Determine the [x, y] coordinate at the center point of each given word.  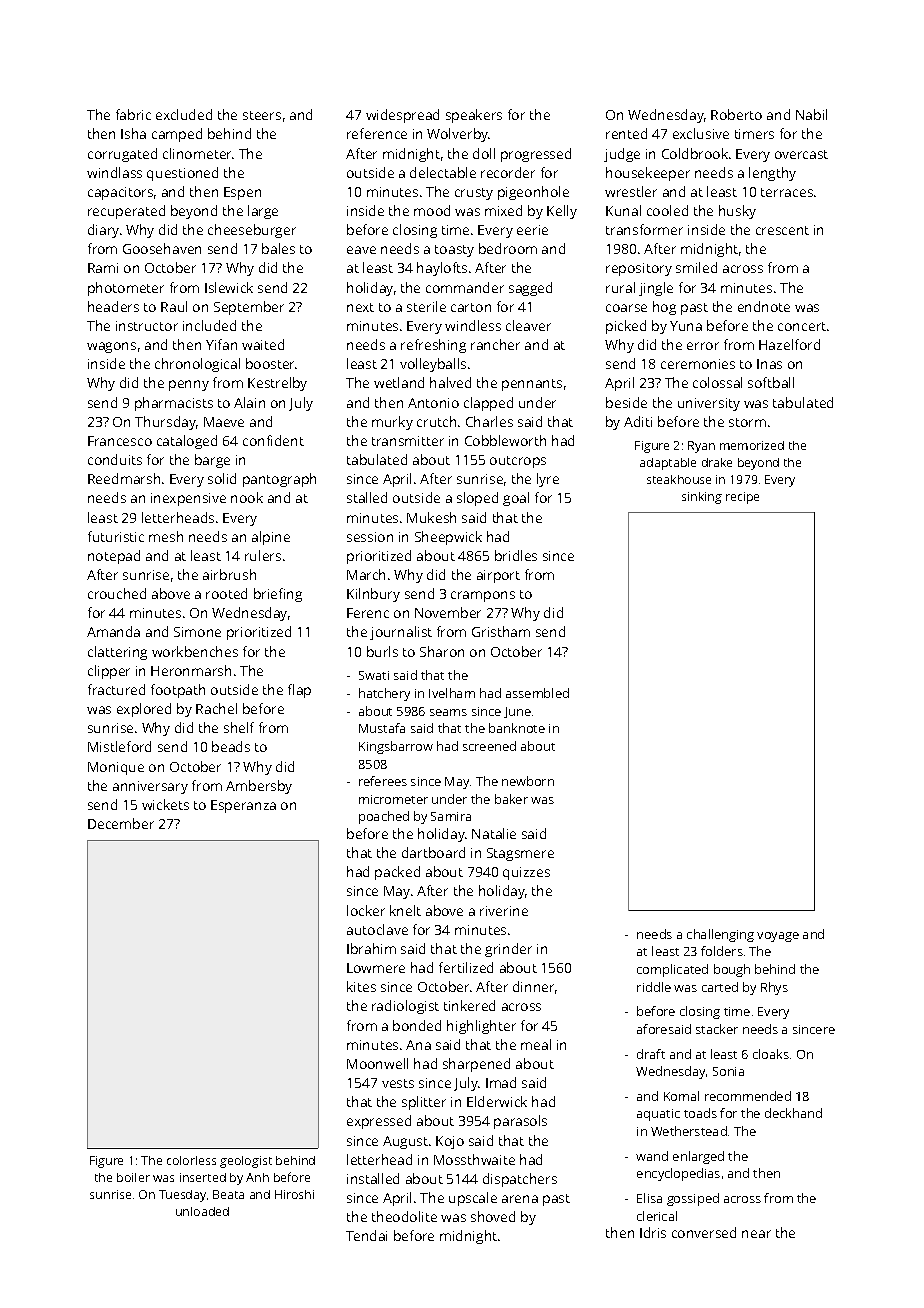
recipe [742, 498]
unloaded [202, 1211]
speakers [474, 116]
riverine [504, 911]
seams [448, 712]
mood [432, 210]
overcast [801, 154]
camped [177, 135]
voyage [778, 937]
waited [263, 344]
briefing [278, 595]
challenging [720, 935]
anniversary [150, 787]
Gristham [501, 631]
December [121, 823]
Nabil [811, 114]
